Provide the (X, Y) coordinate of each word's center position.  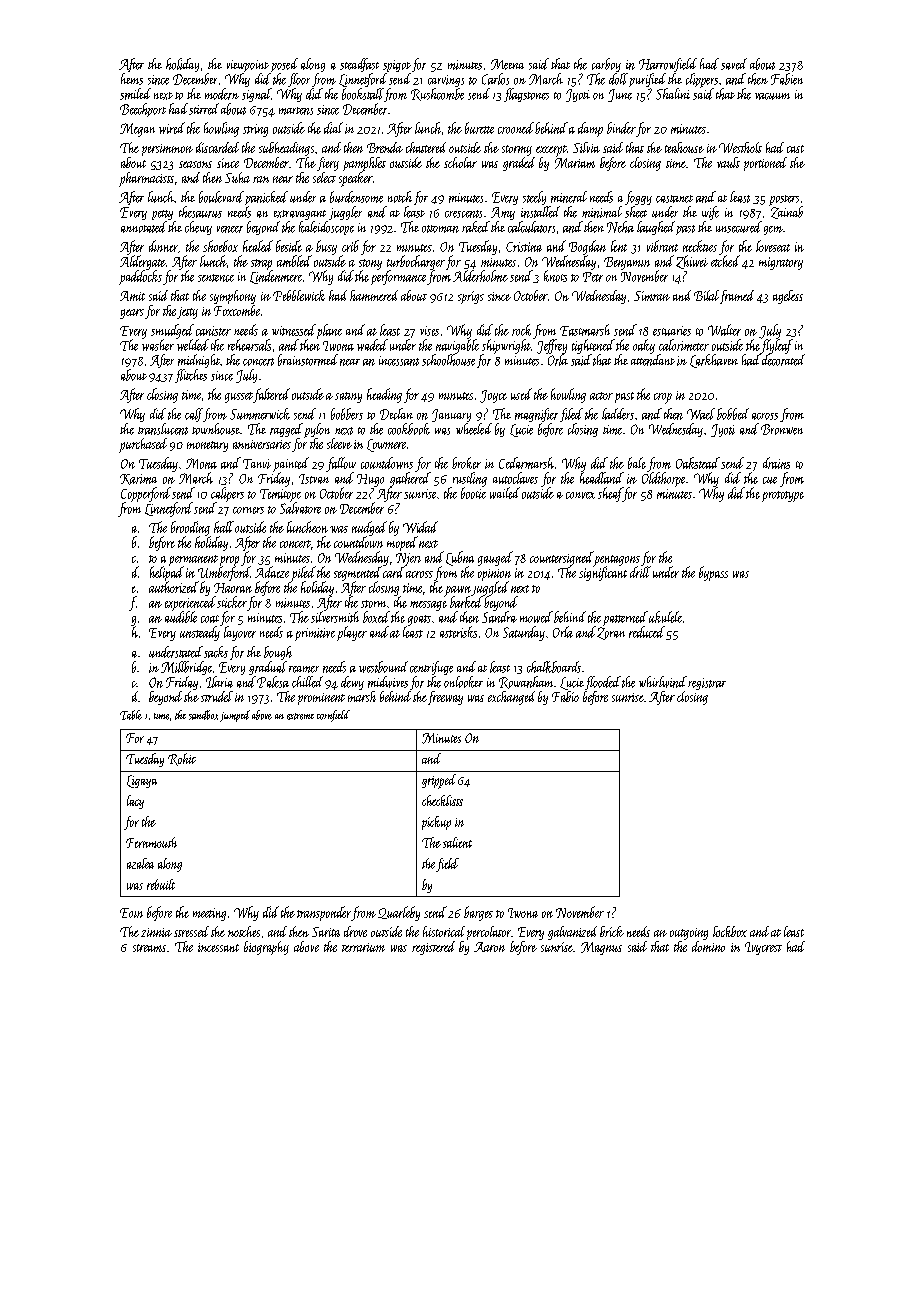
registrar (707, 684)
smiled (135, 94)
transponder (324, 913)
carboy (606, 65)
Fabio (565, 696)
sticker (232, 602)
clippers (702, 80)
